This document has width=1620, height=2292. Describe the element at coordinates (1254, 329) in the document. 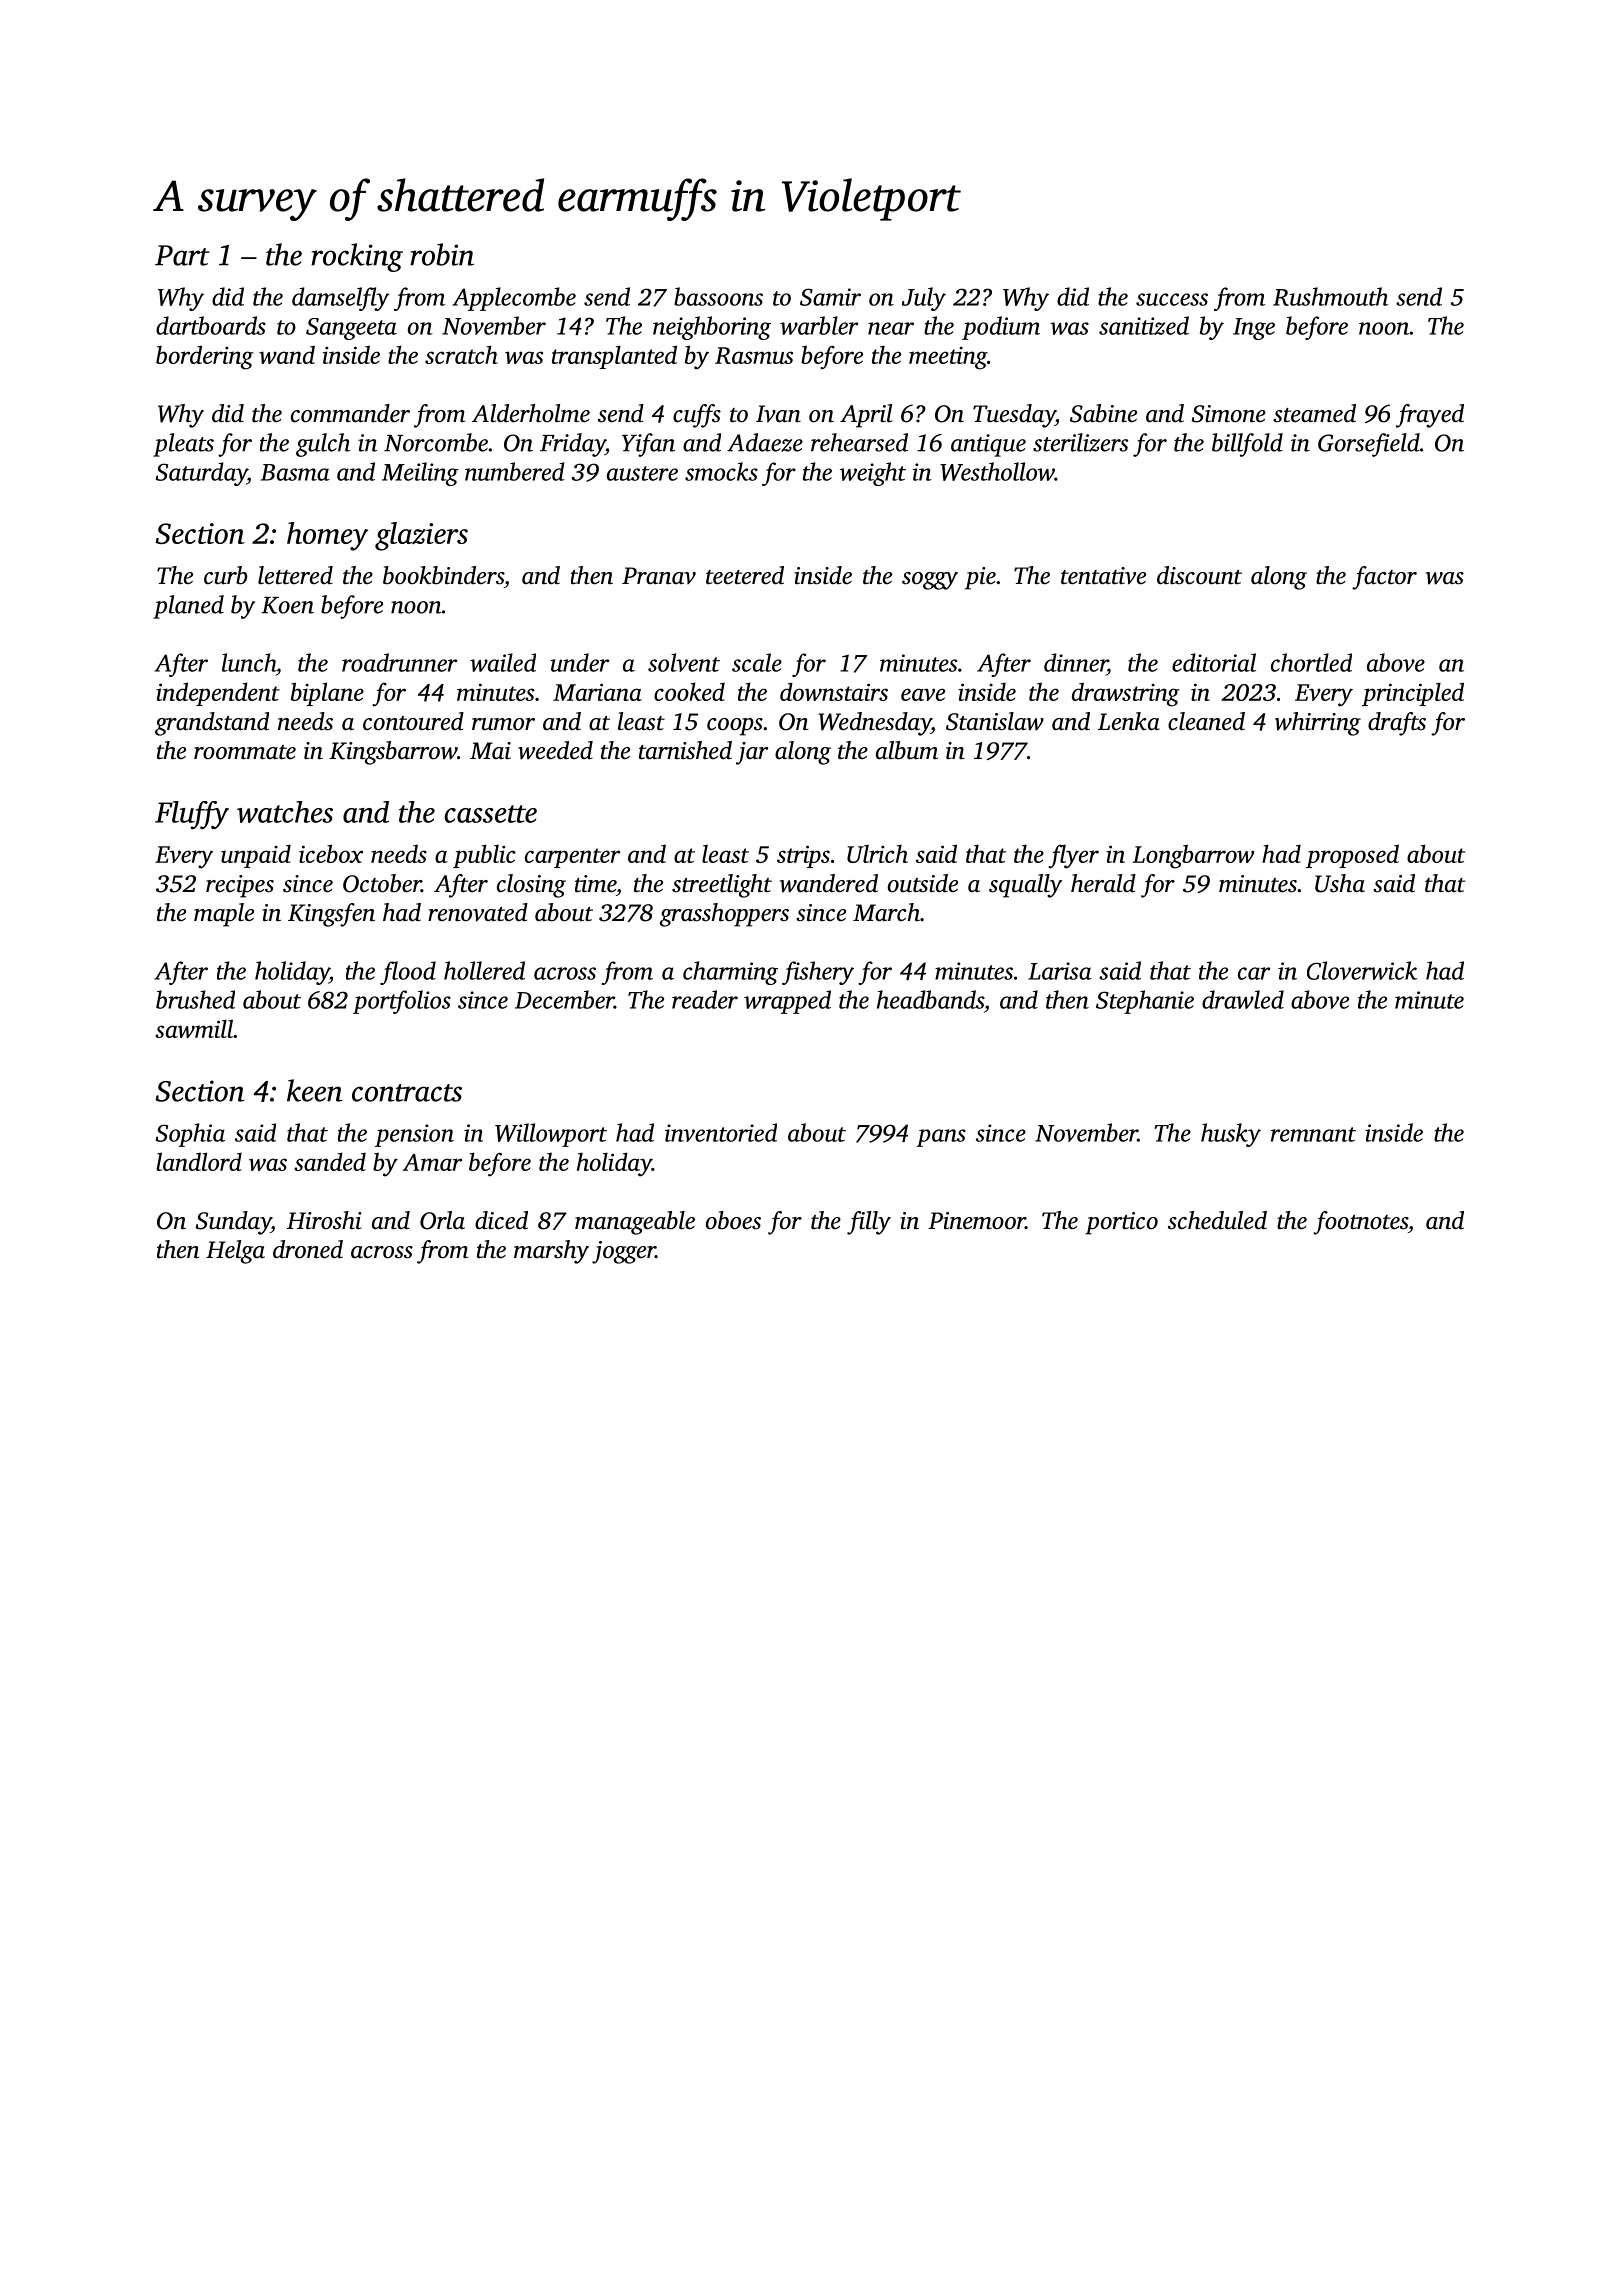

I see `Inge` at that location.
